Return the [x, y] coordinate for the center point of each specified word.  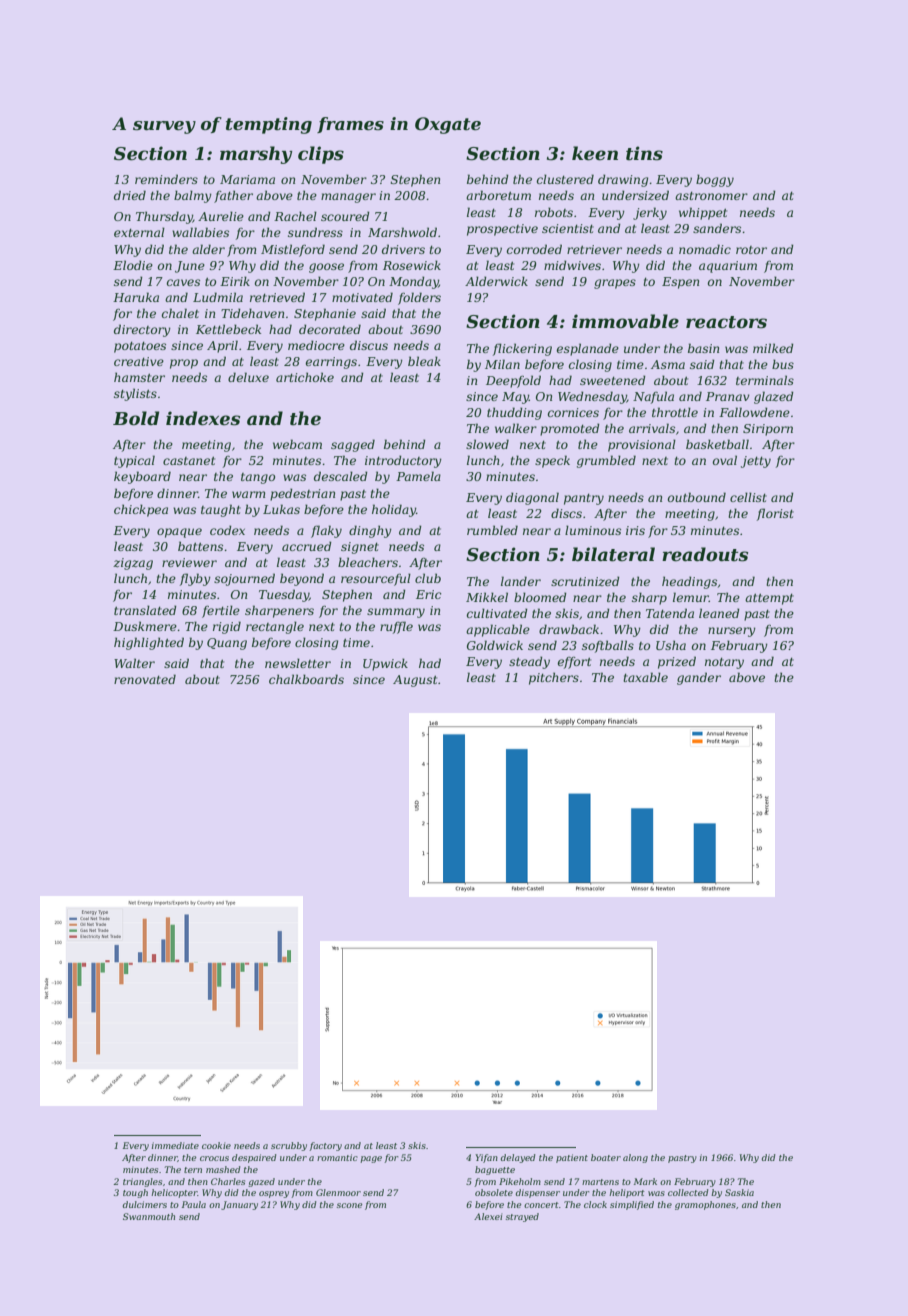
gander [699, 678]
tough [135, 1193]
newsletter [298, 663]
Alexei [488, 1216]
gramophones [705, 1205]
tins [644, 153]
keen [595, 153]
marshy [256, 155]
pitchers [554, 678]
